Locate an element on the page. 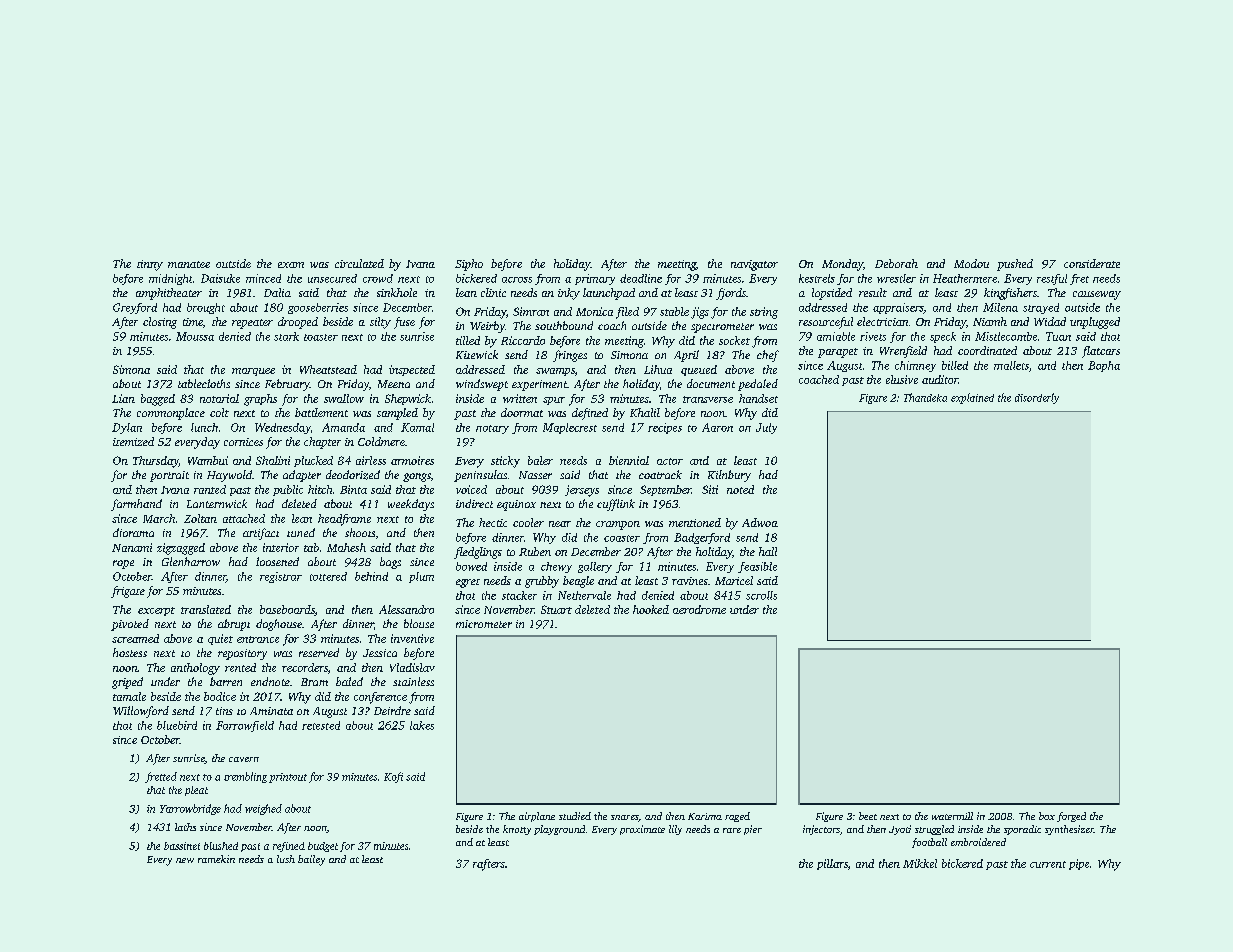  micrometer is located at coordinates (484, 624).
